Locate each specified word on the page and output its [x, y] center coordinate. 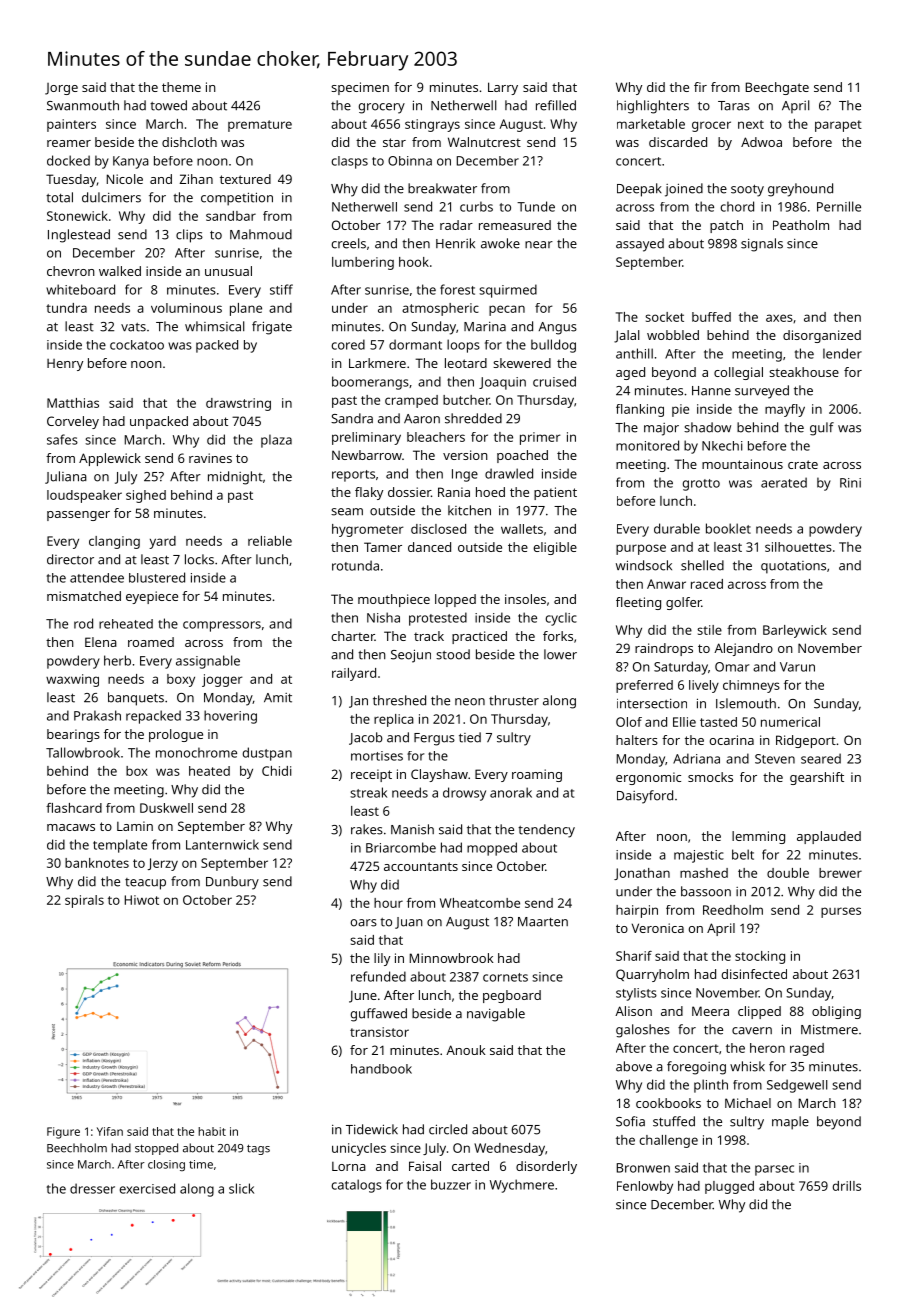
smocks [710, 777]
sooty [747, 190]
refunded [378, 976]
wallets [522, 529]
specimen [360, 88]
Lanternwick [222, 844]
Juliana [66, 477]
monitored [647, 445]
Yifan [110, 1131]
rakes [367, 829]
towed [168, 105]
